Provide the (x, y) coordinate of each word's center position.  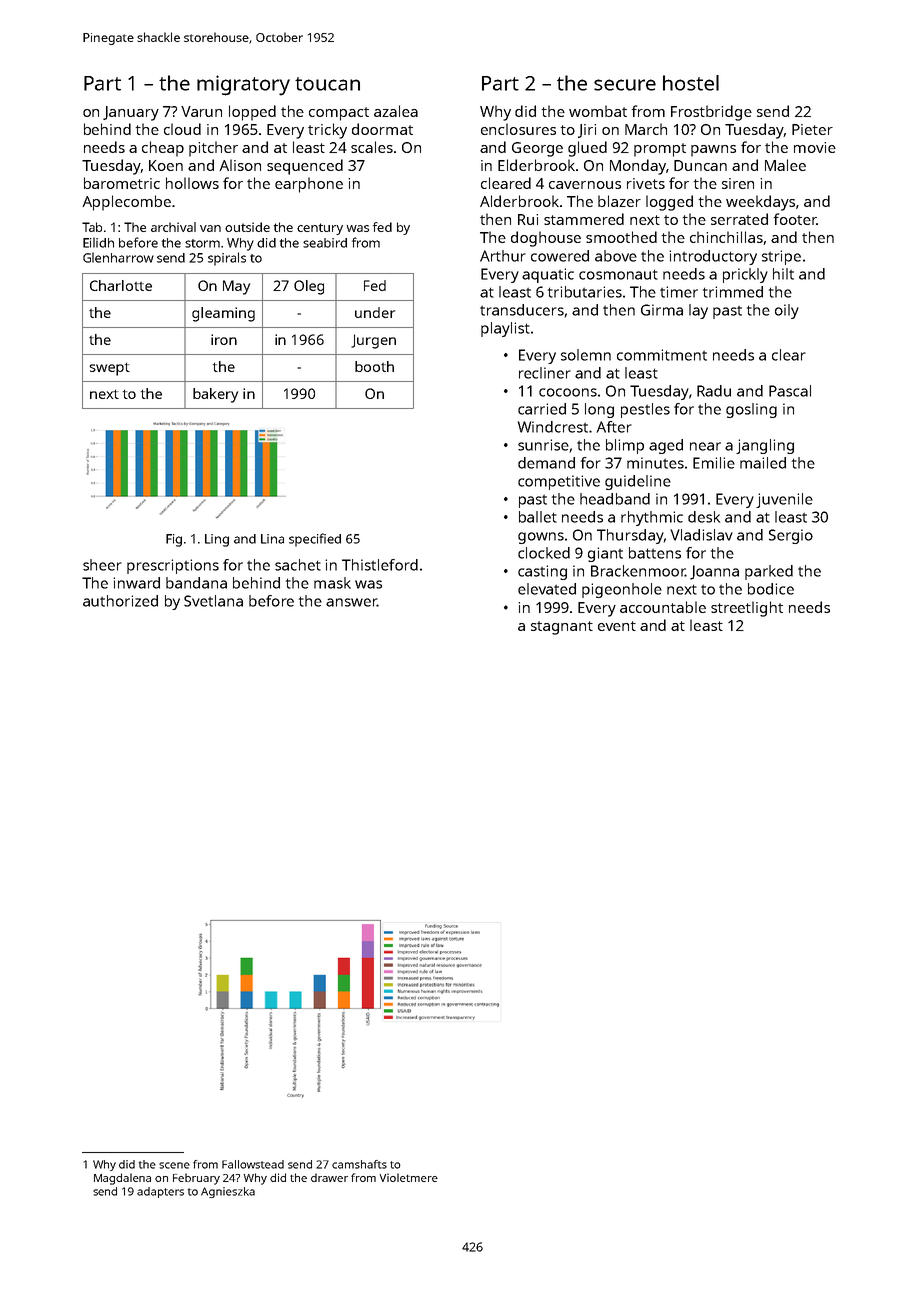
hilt (783, 274)
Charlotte (121, 285)
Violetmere (408, 1177)
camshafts (359, 1164)
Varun (201, 111)
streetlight (747, 609)
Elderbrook (536, 165)
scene (174, 1165)
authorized (120, 601)
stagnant (562, 628)
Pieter (812, 129)
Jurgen (373, 341)
